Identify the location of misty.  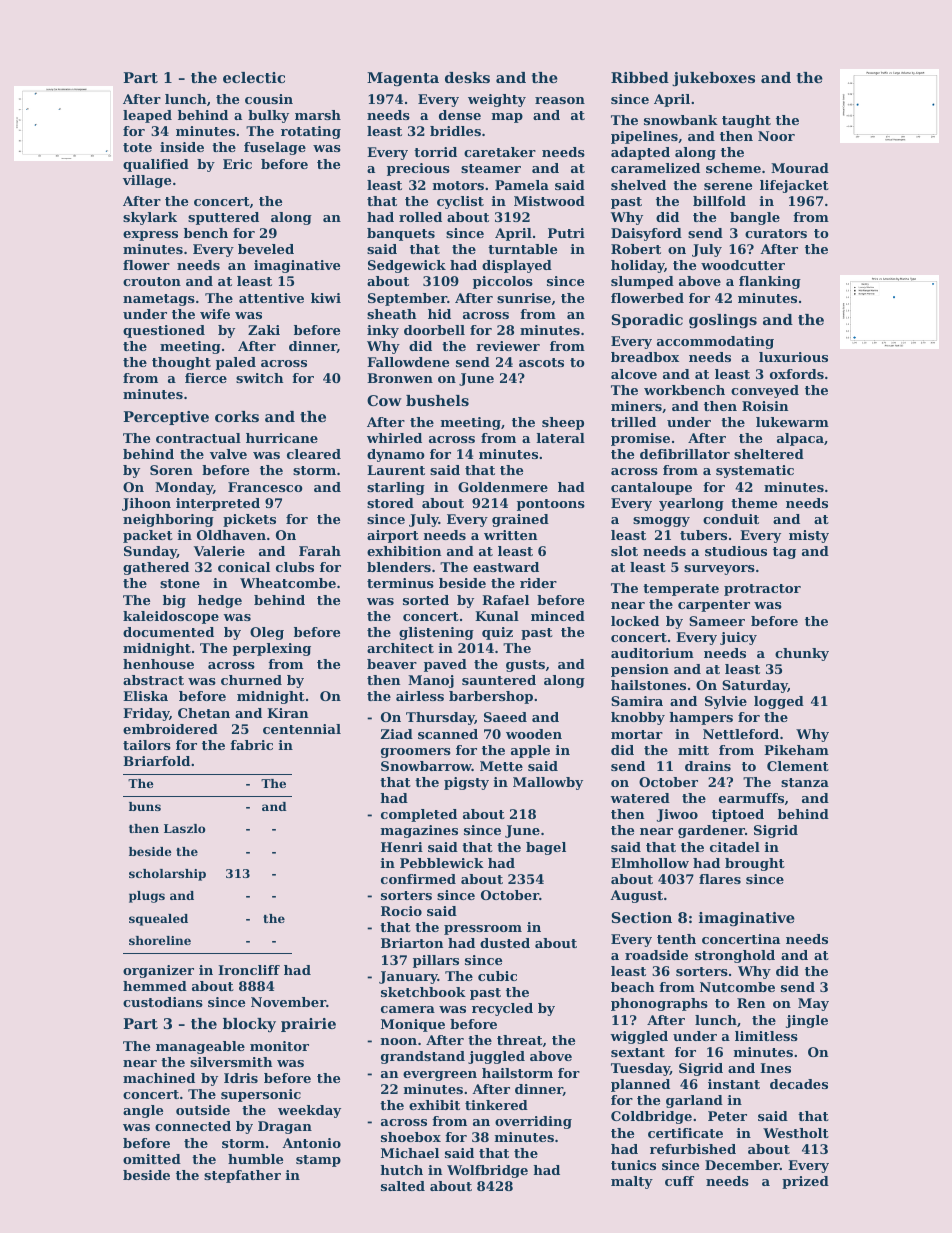
(809, 536).
